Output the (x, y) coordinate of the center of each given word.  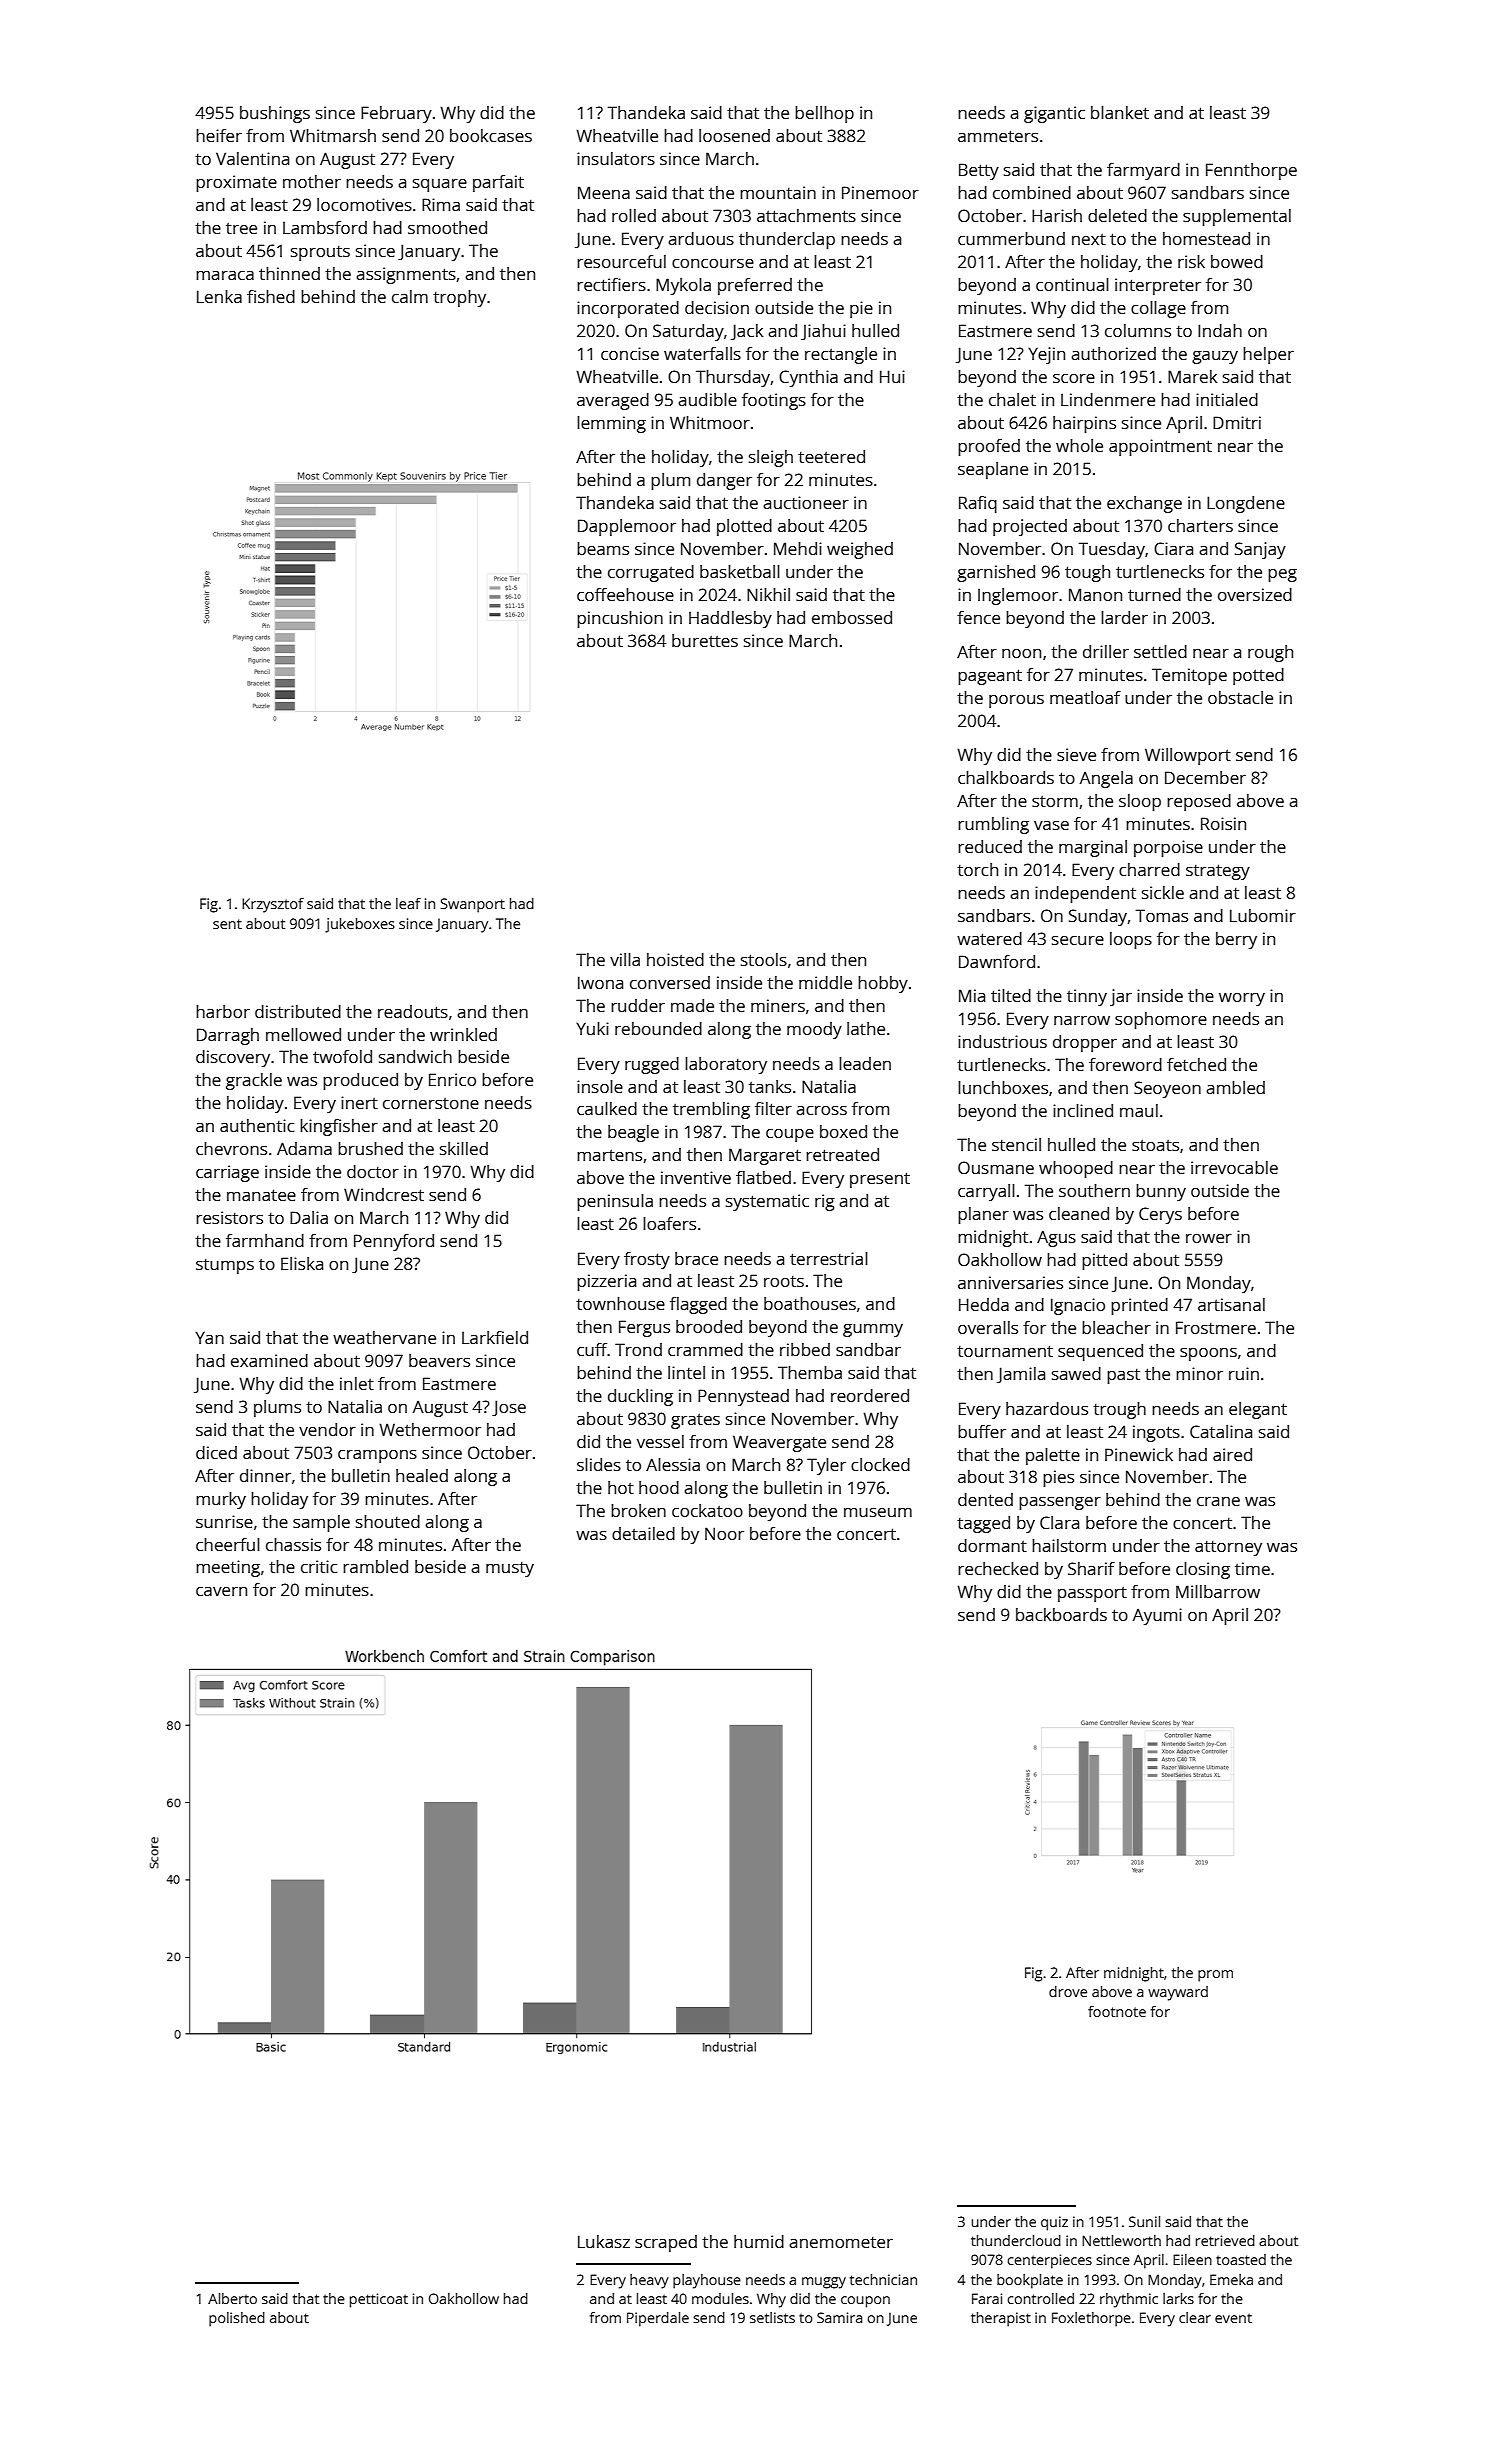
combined (1032, 192)
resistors (229, 1217)
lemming (611, 424)
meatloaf (1085, 697)
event (1233, 2318)
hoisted (675, 959)
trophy (459, 298)
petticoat (379, 2300)
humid (759, 2241)
